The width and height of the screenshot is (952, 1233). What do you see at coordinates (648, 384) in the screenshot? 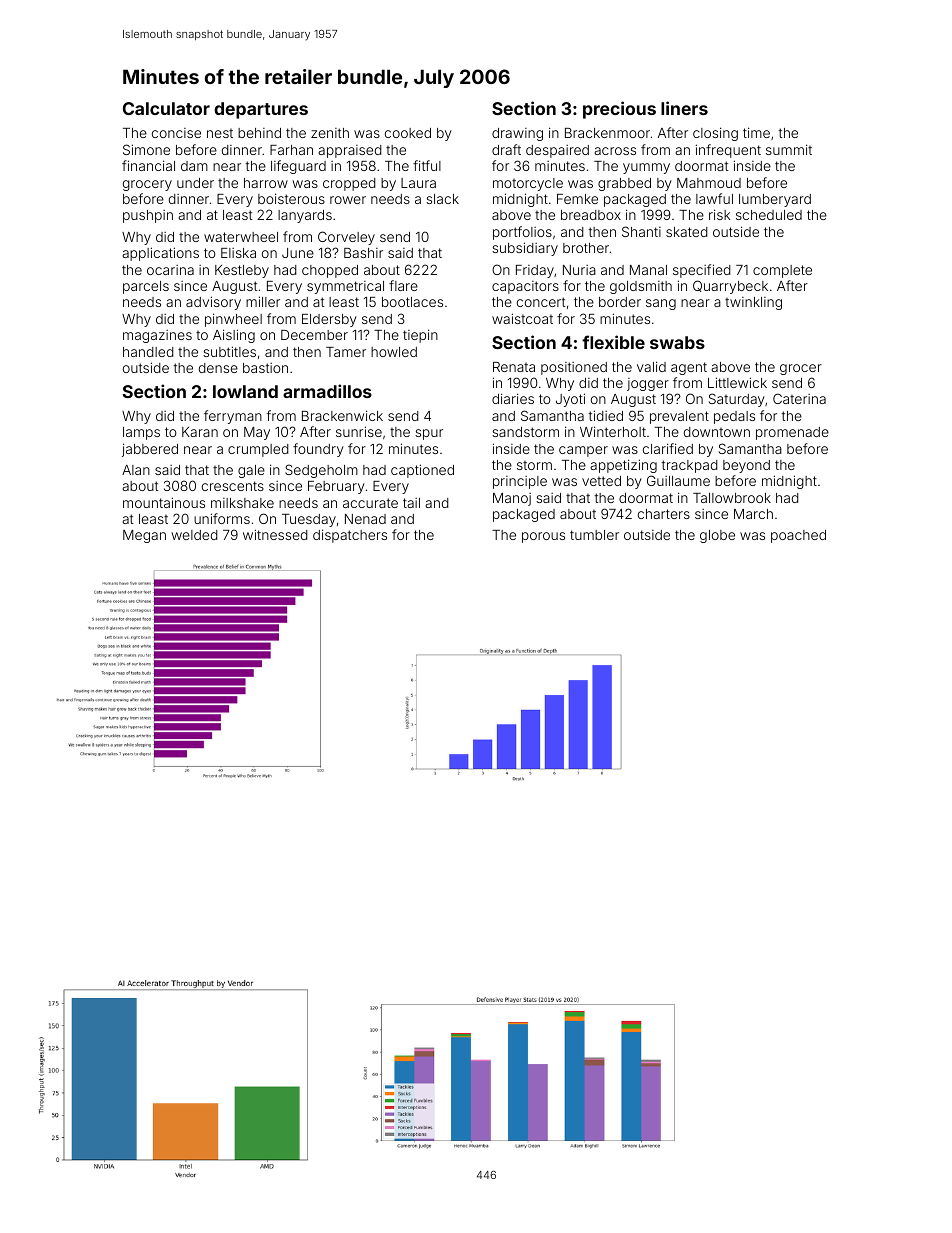
I see `jogger` at bounding box center [648, 384].
